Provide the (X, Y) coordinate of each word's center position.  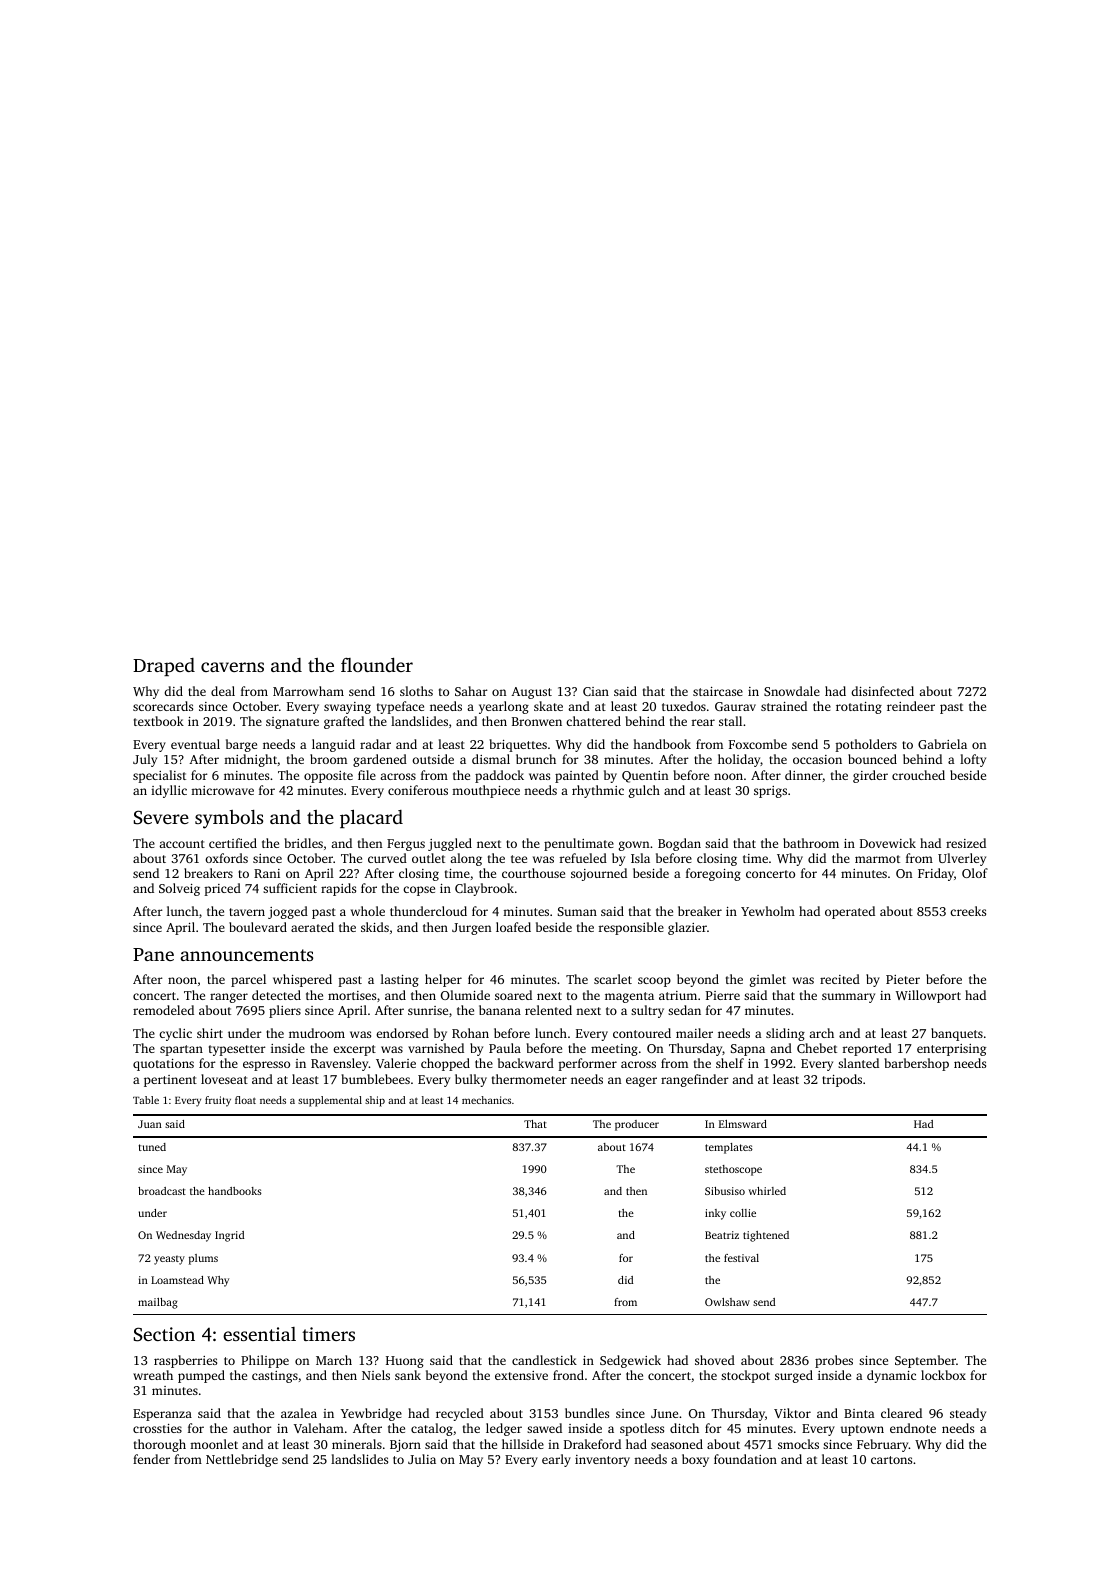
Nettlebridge (242, 1460)
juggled (450, 844)
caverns (232, 667)
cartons (891, 1460)
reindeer (911, 706)
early (556, 1460)
